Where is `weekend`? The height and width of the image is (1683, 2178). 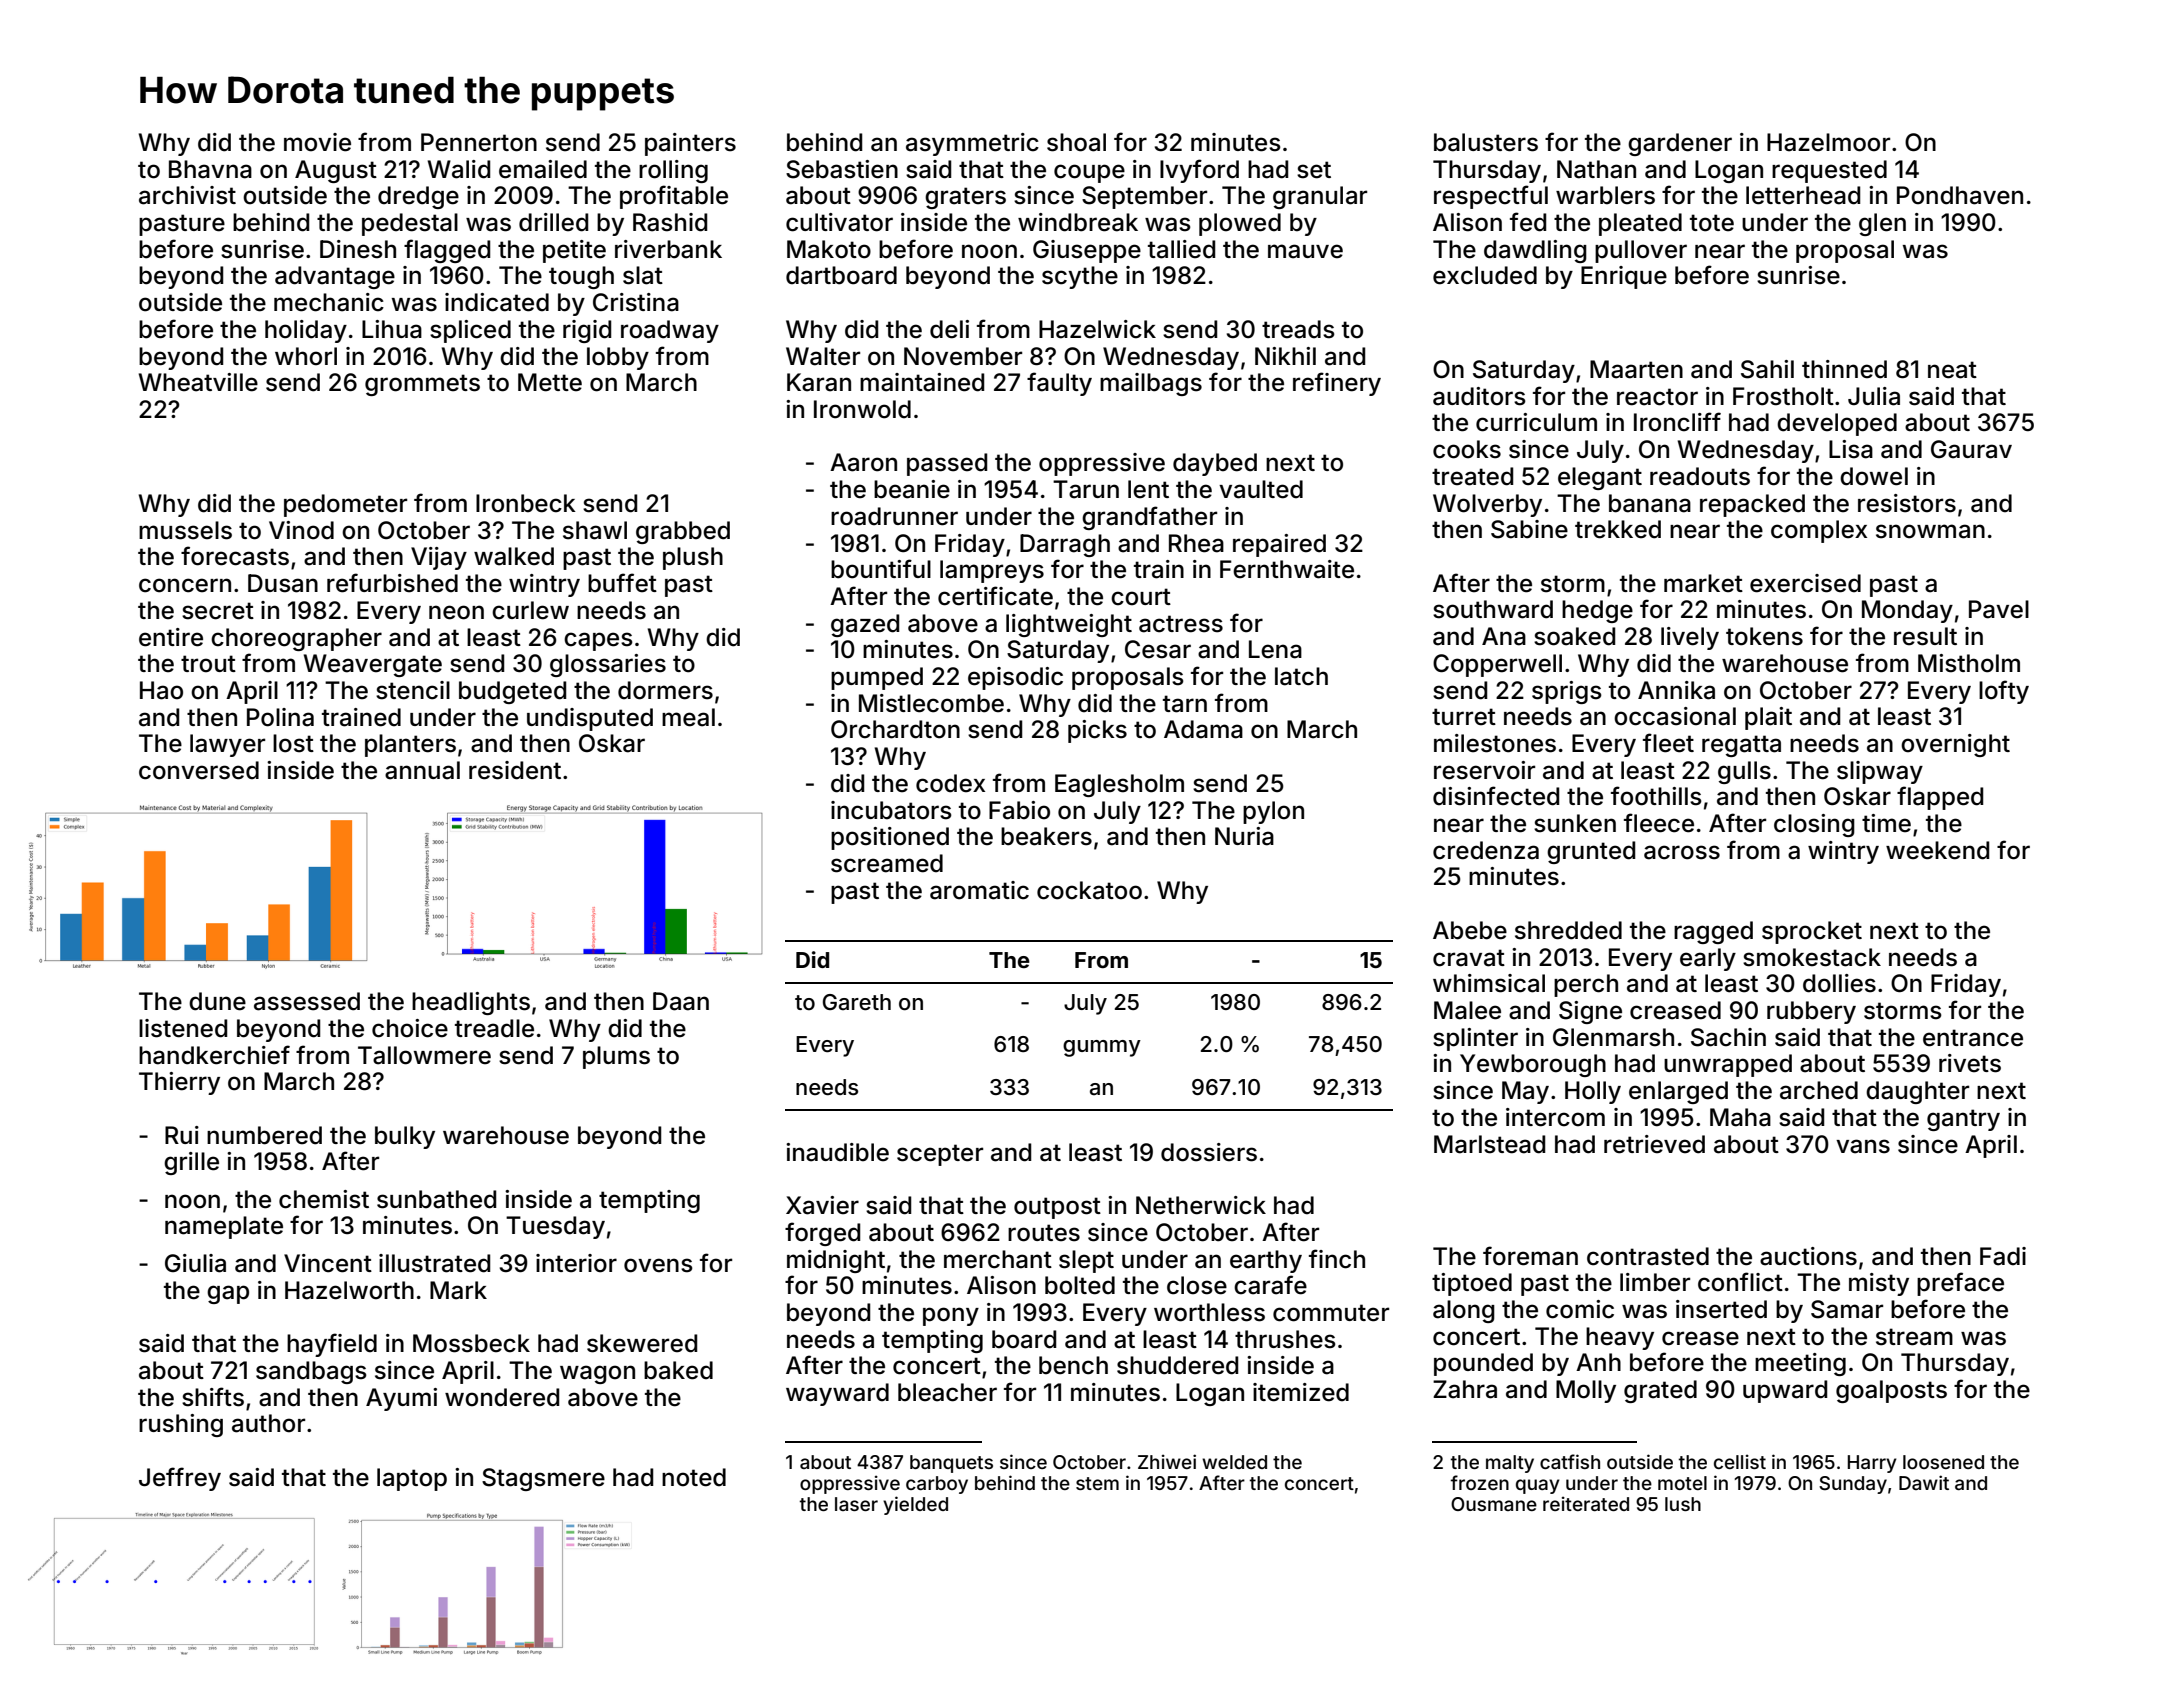 weekend is located at coordinates (1937, 850).
